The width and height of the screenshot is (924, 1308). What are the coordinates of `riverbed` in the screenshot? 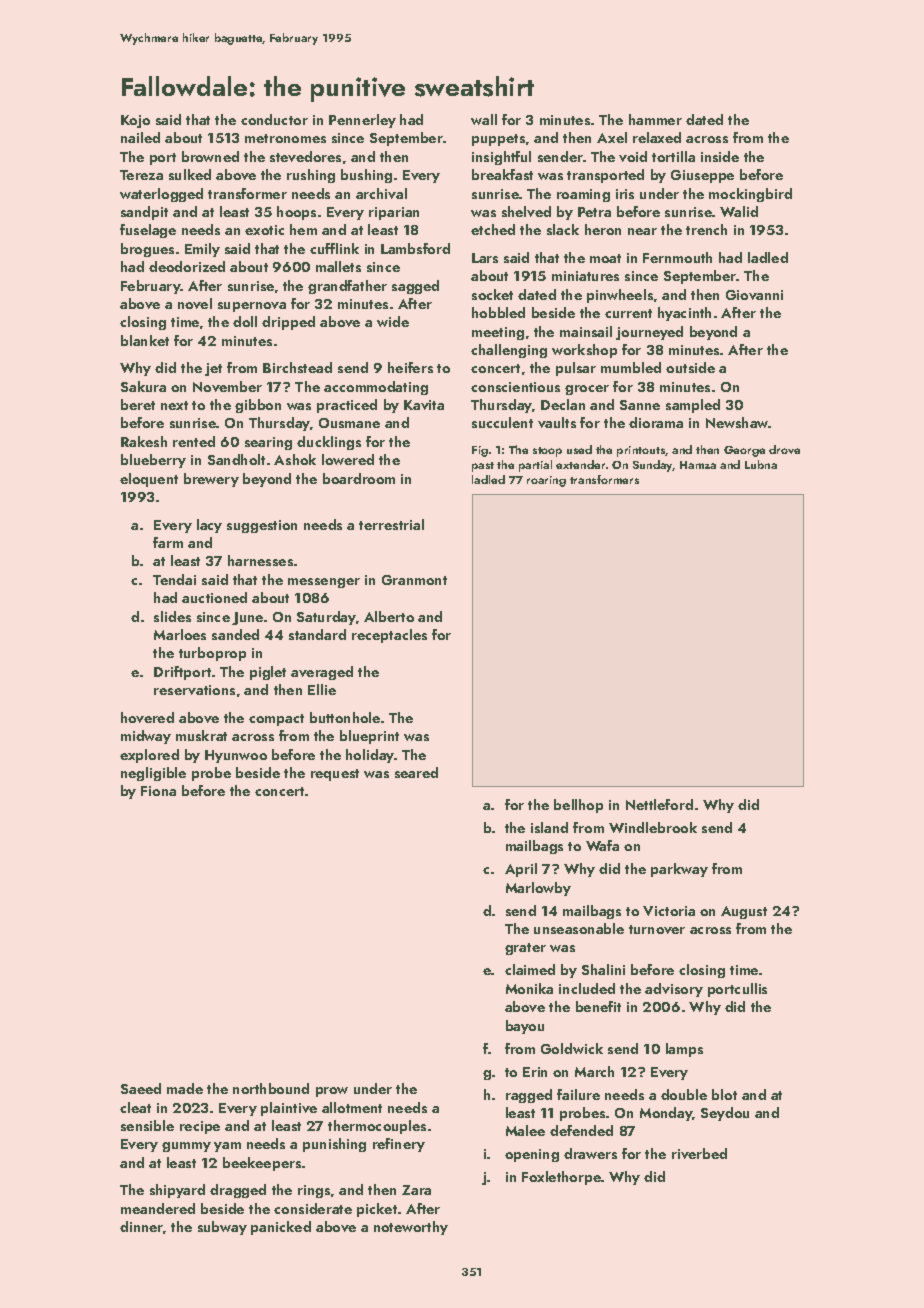 It's located at (699, 1153).
